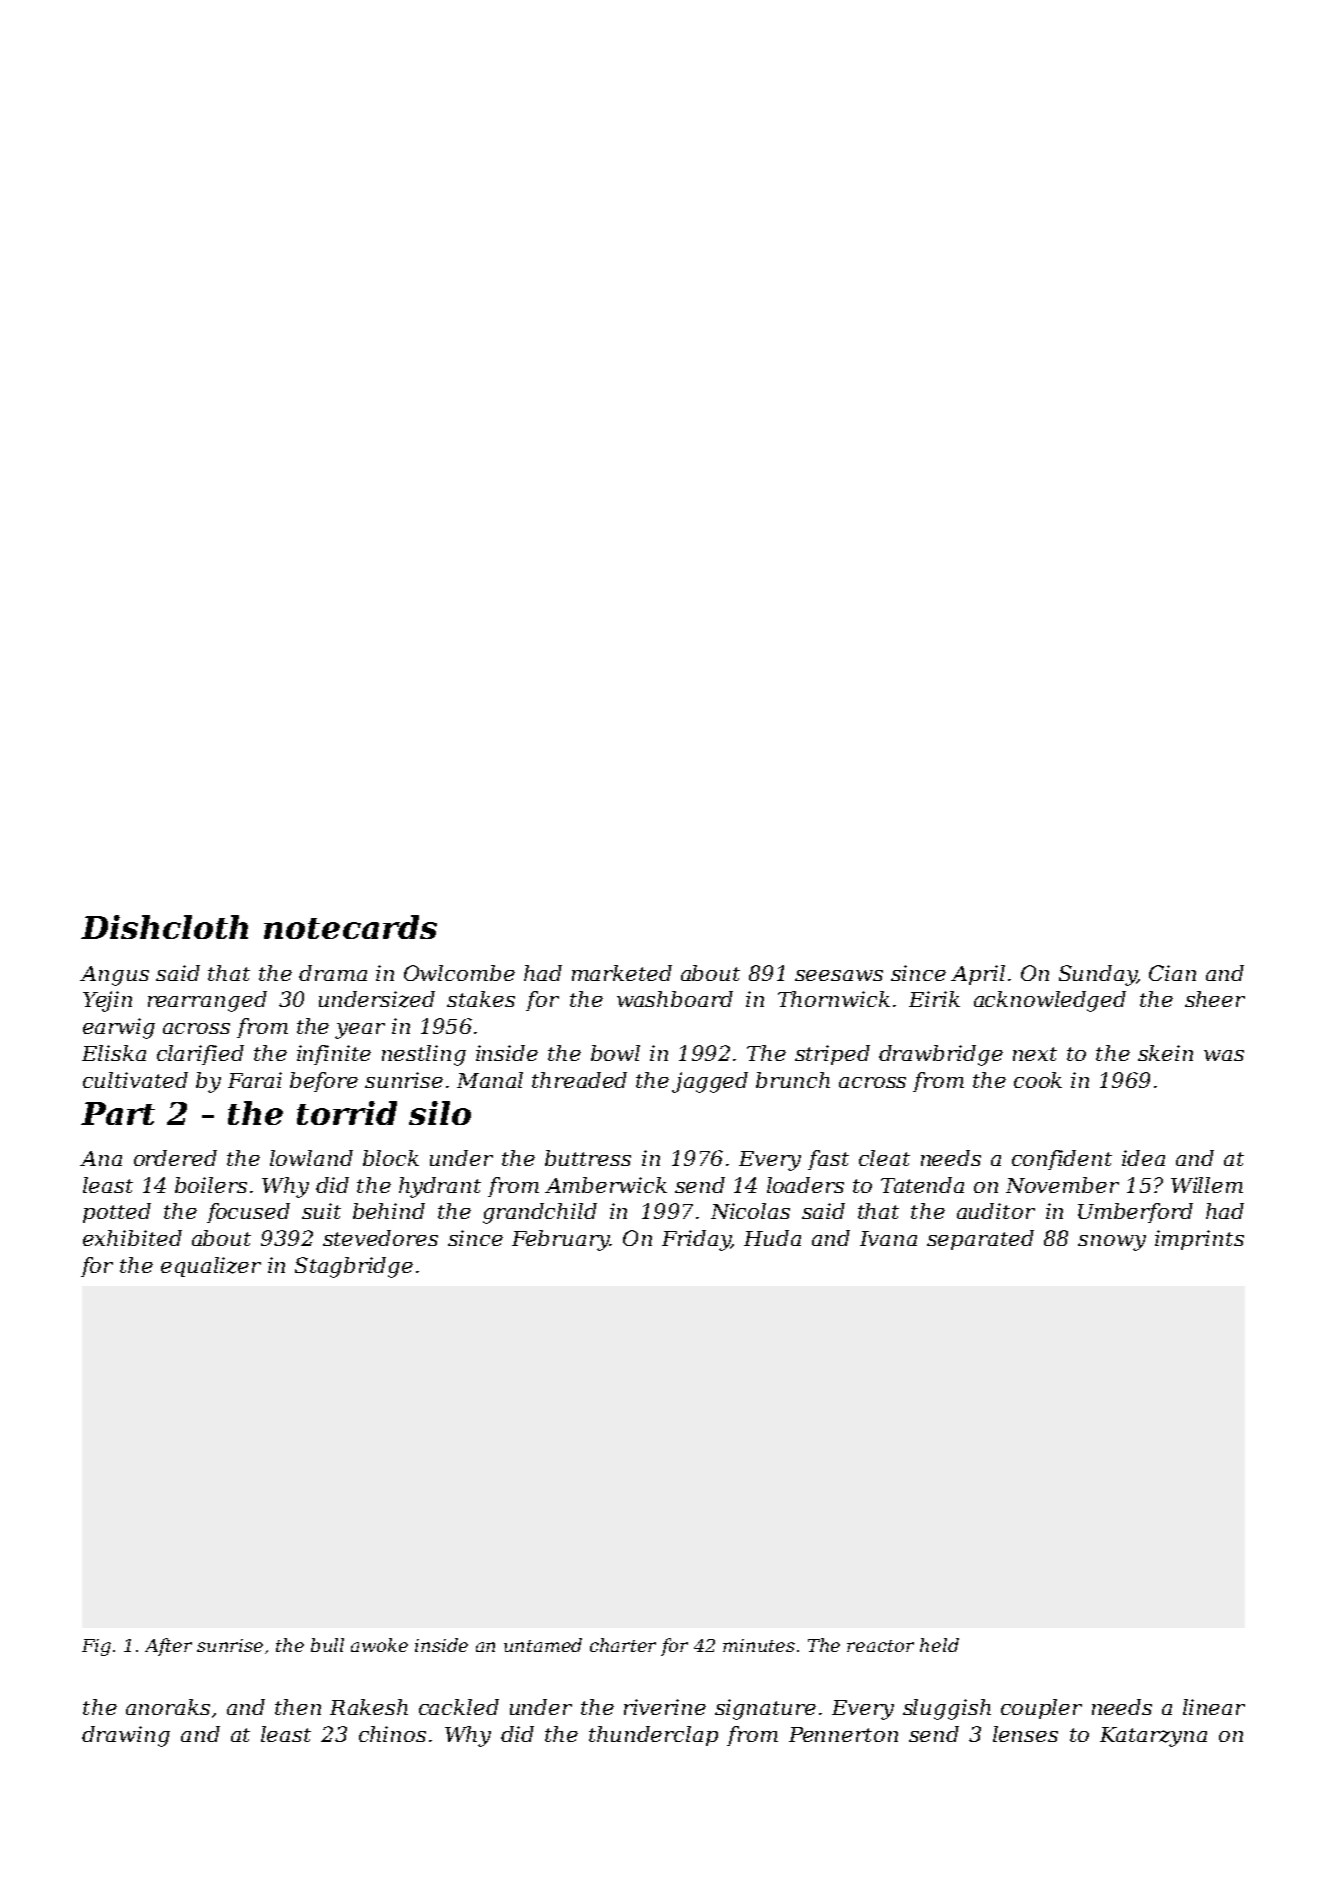  What do you see at coordinates (1097, 975) in the page?
I see `Sunday` at bounding box center [1097, 975].
